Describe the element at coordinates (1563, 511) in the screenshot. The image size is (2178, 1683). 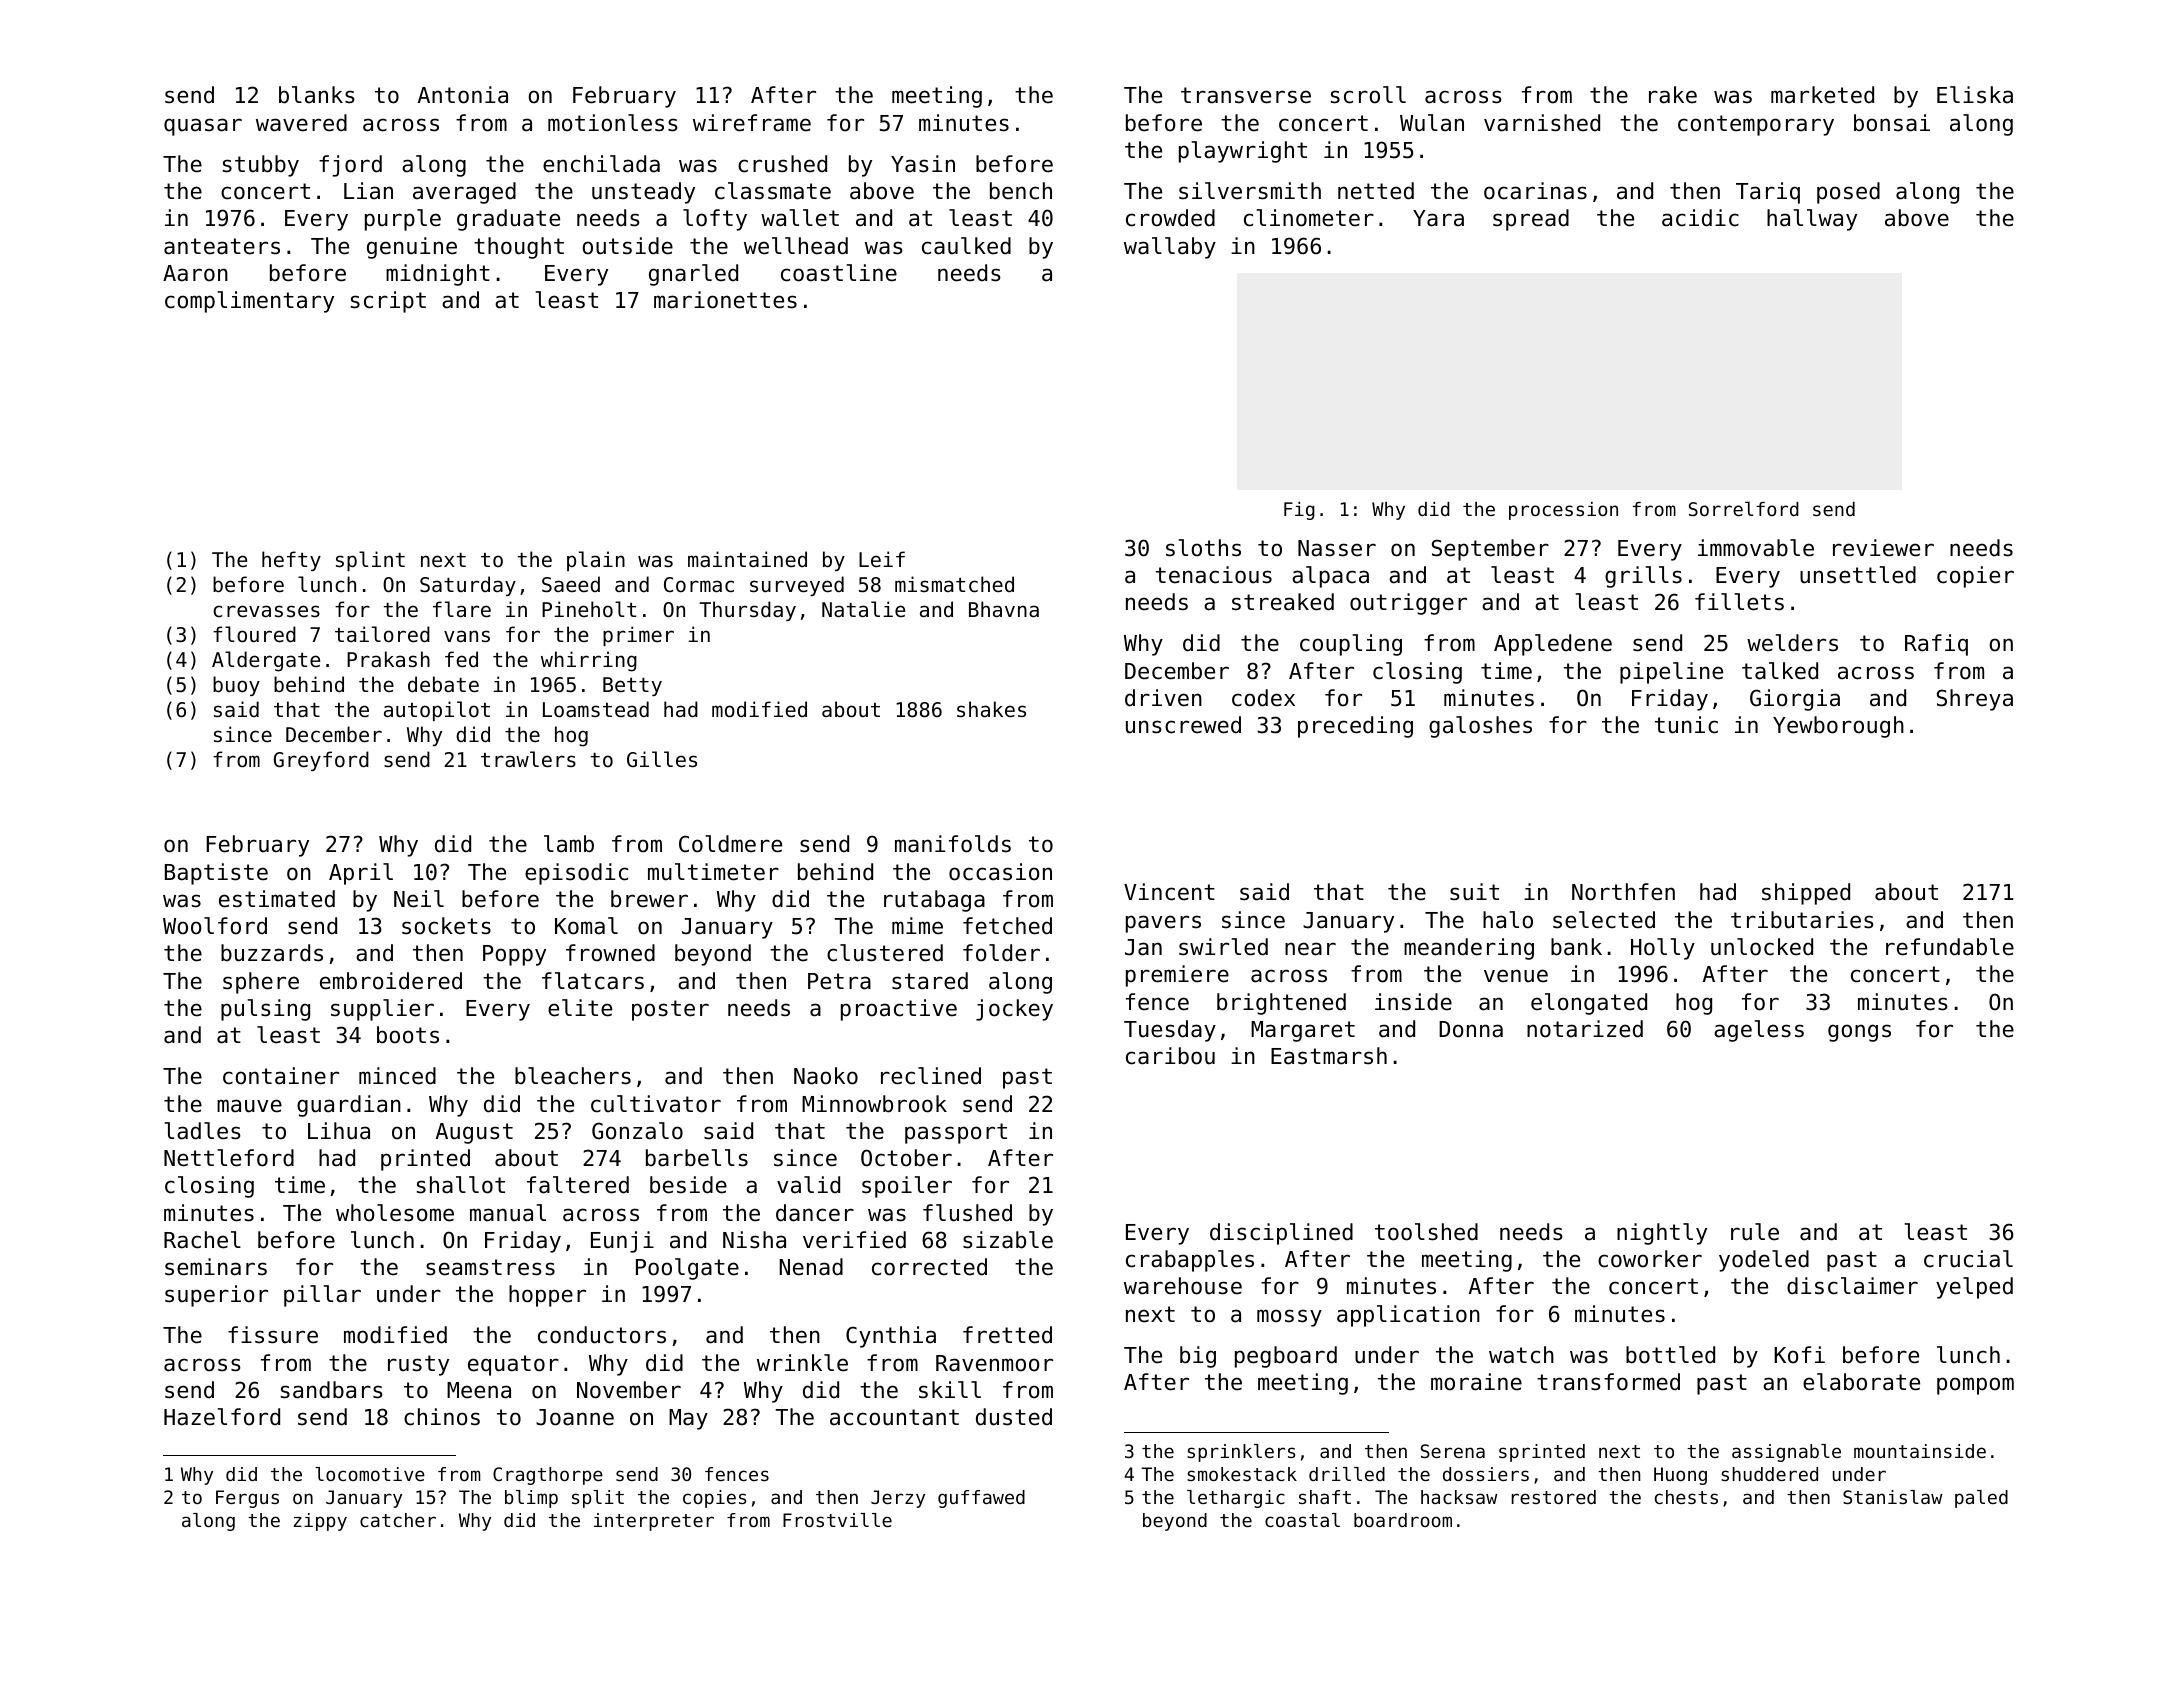
I see `procession` at that location.
